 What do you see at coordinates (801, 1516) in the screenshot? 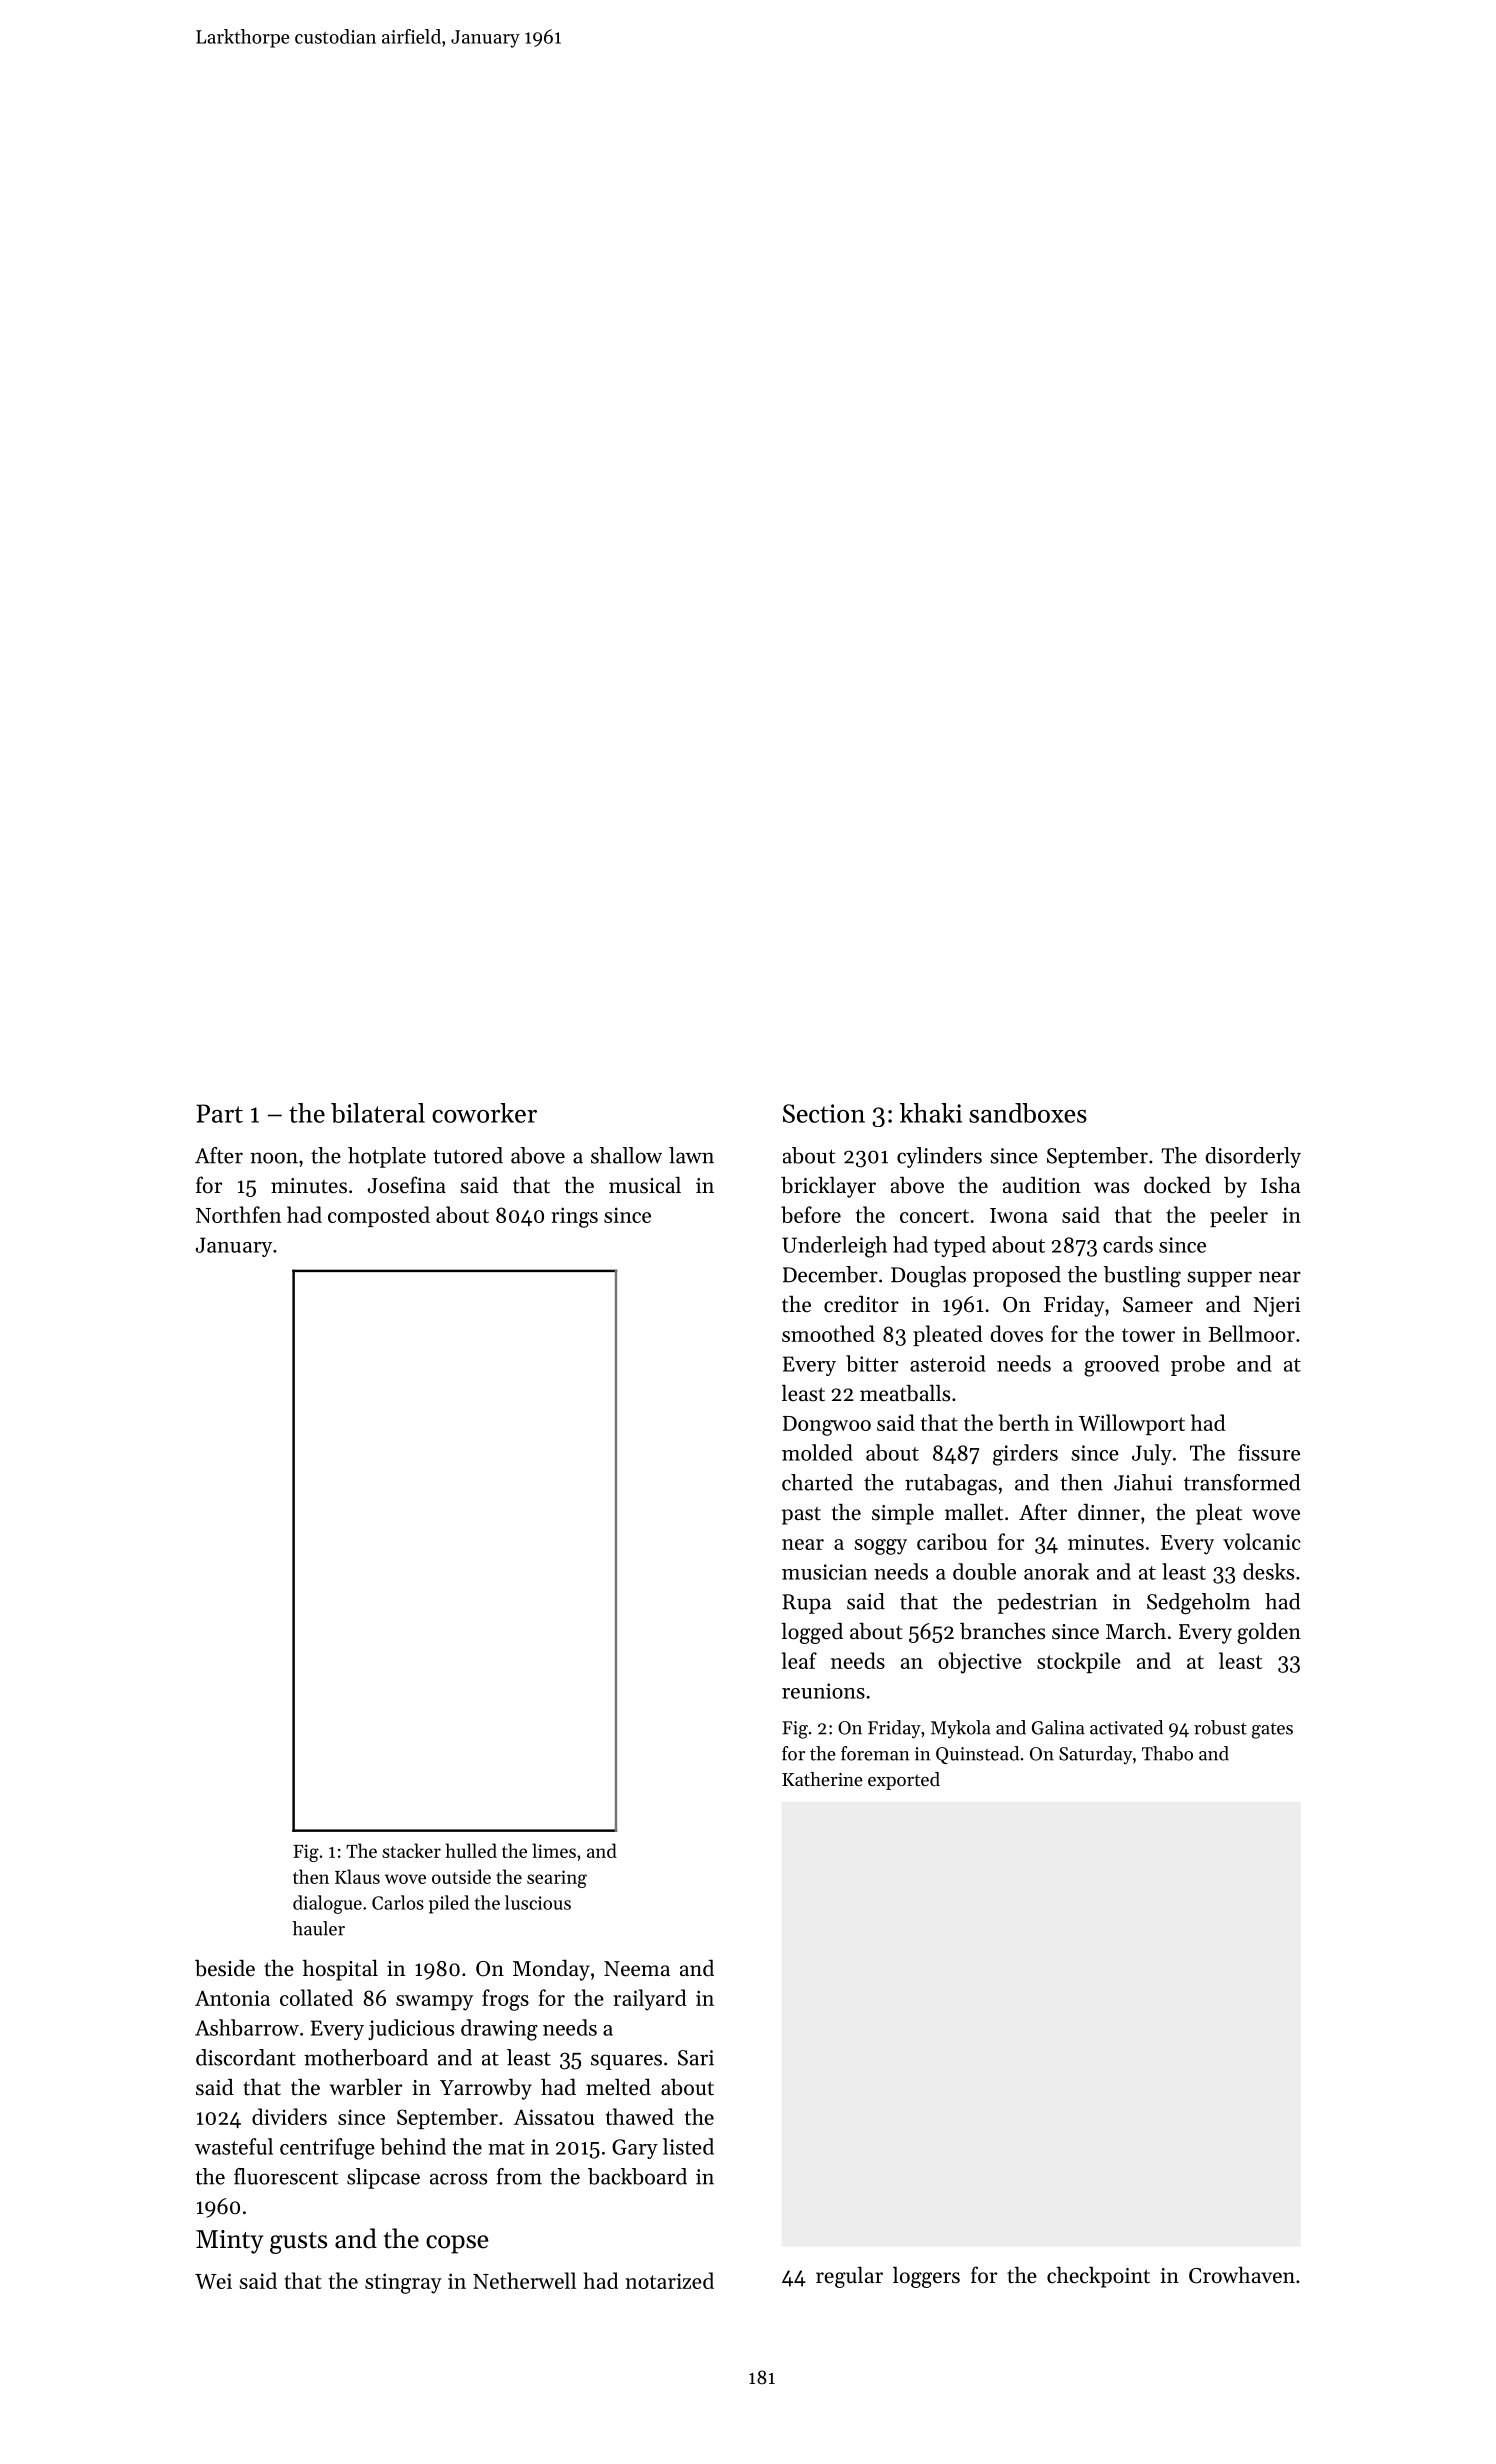
I see `past` at bounding box center [801, 1516].
